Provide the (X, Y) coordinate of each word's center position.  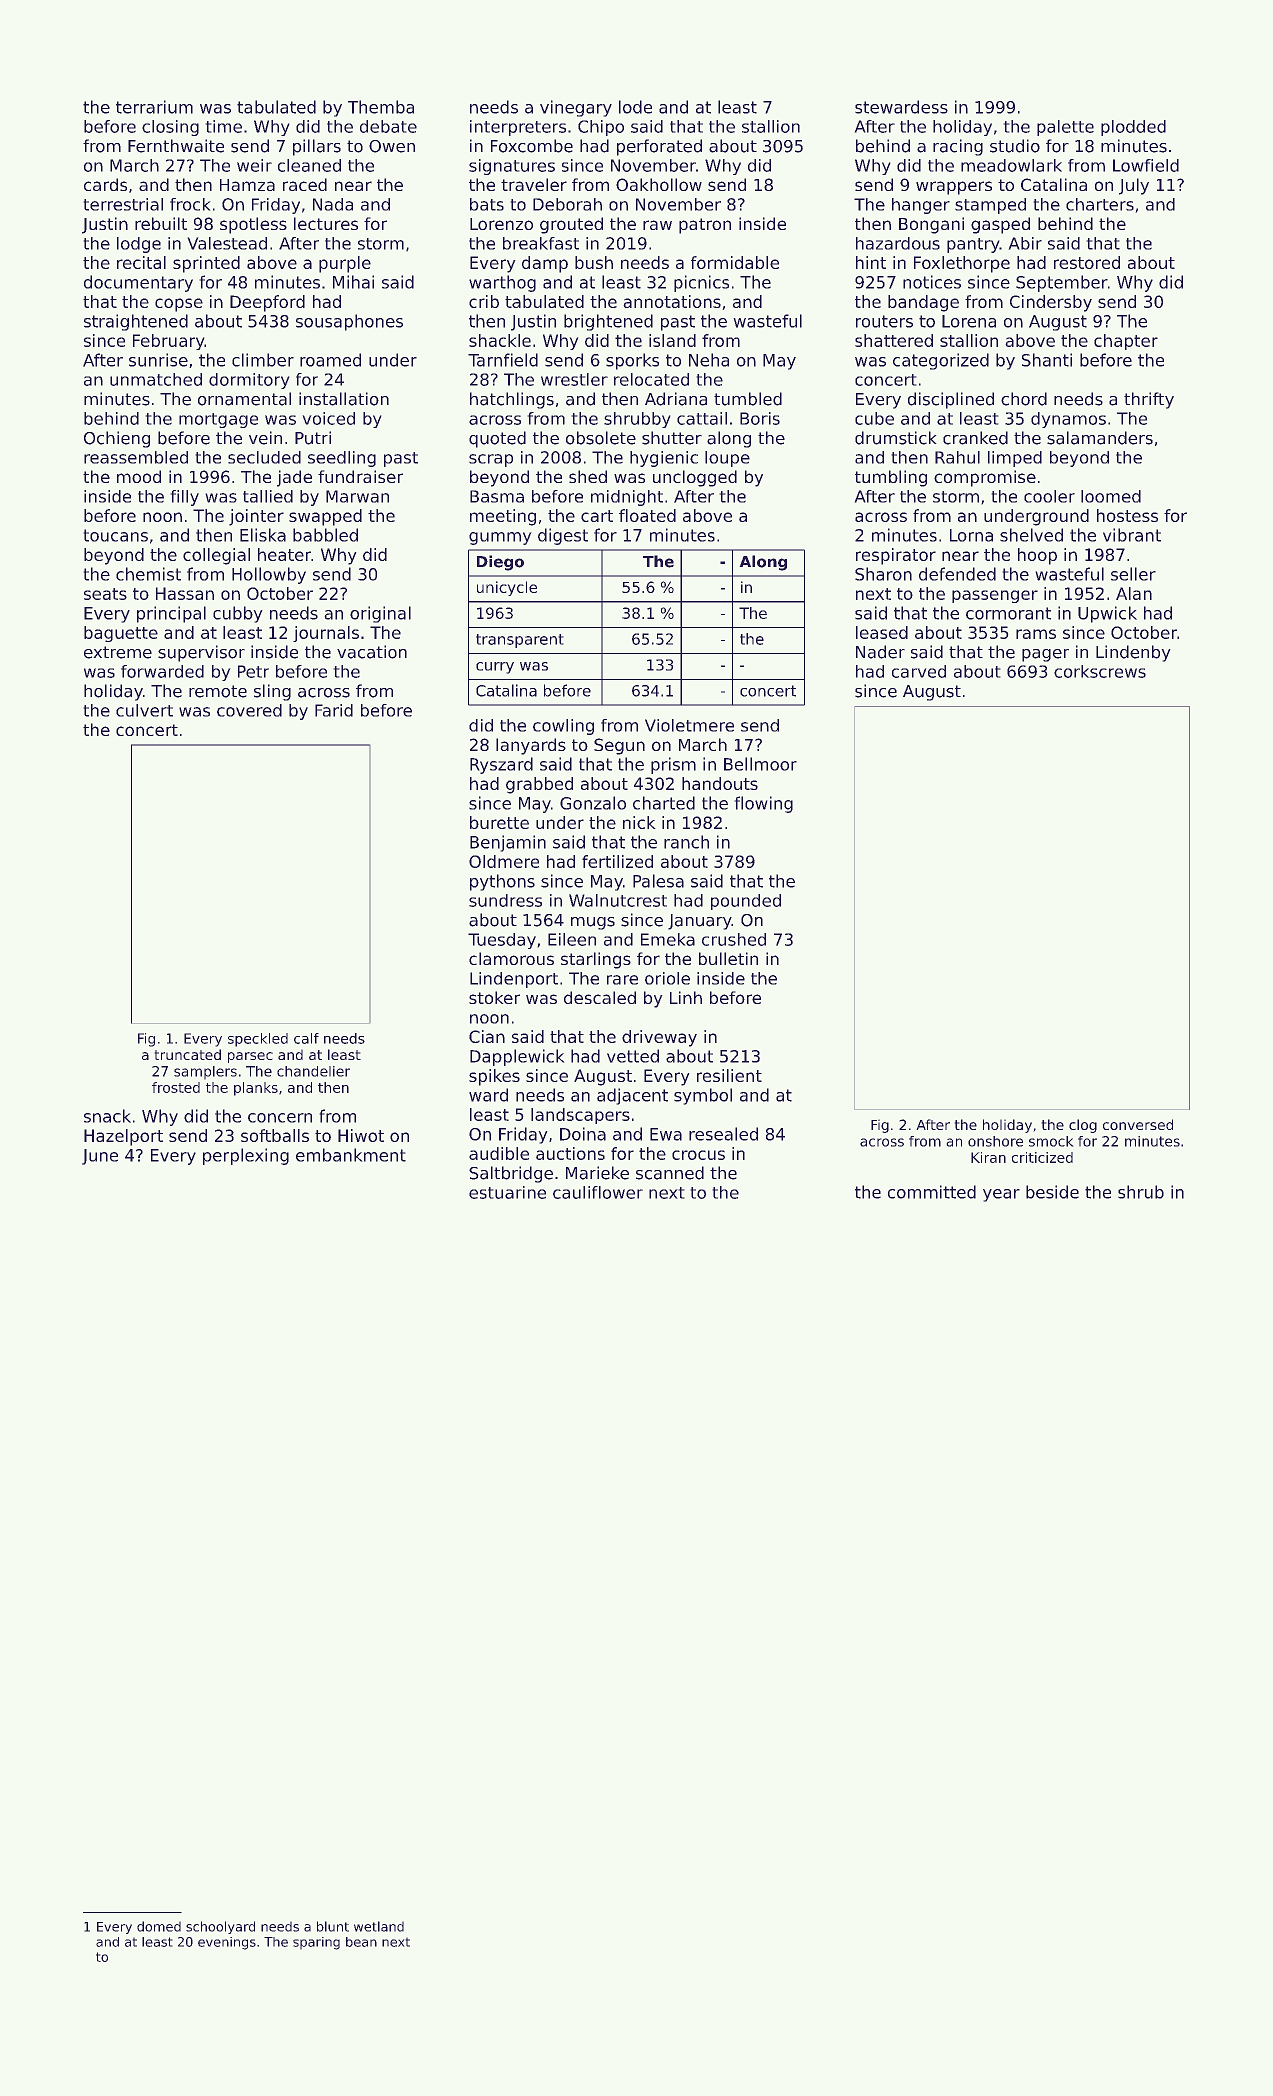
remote (218, 691)
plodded (1133, 128)
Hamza (247, 185)
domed (159, 1926)
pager (1045, 655)
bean (361, 1942)
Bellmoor (760, 764)
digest (563, 536)
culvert (144, 710)
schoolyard (220, 1927)
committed (932, 1192)
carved (919, 671)
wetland (379, 1926)
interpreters (518, 128)
